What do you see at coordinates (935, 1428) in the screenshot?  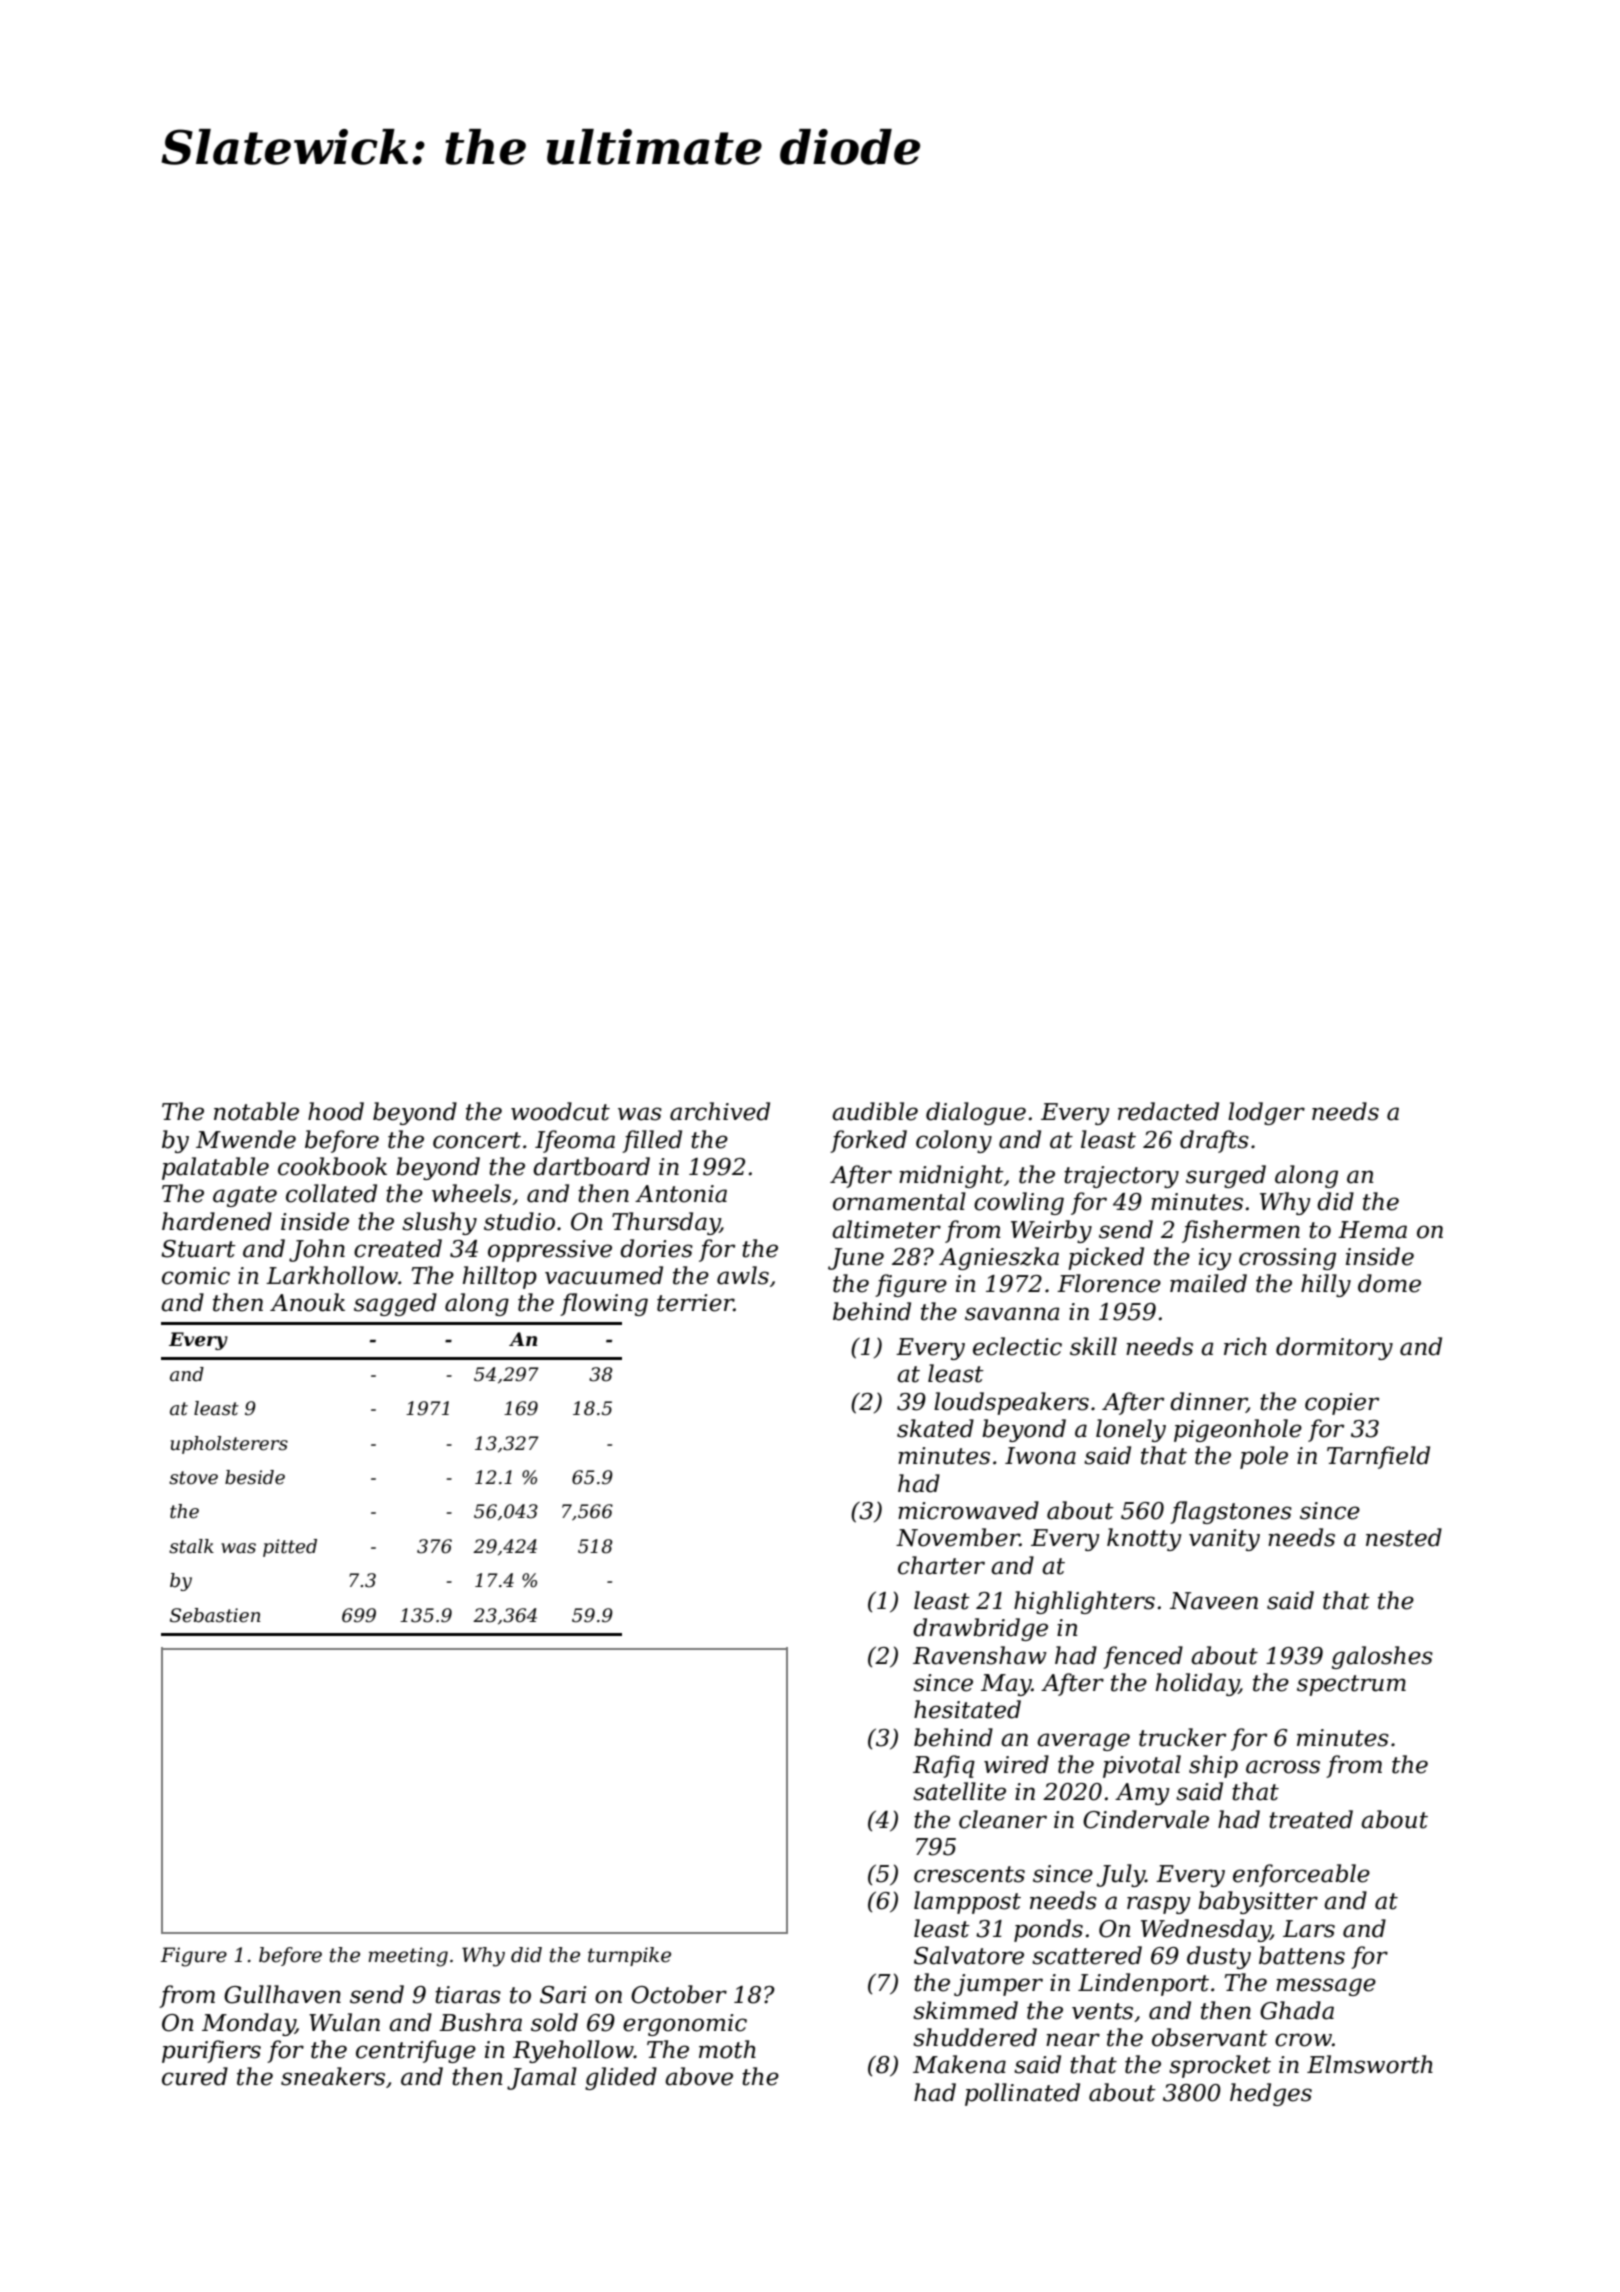 I see `skated` at bounding box center [935, 1428].
